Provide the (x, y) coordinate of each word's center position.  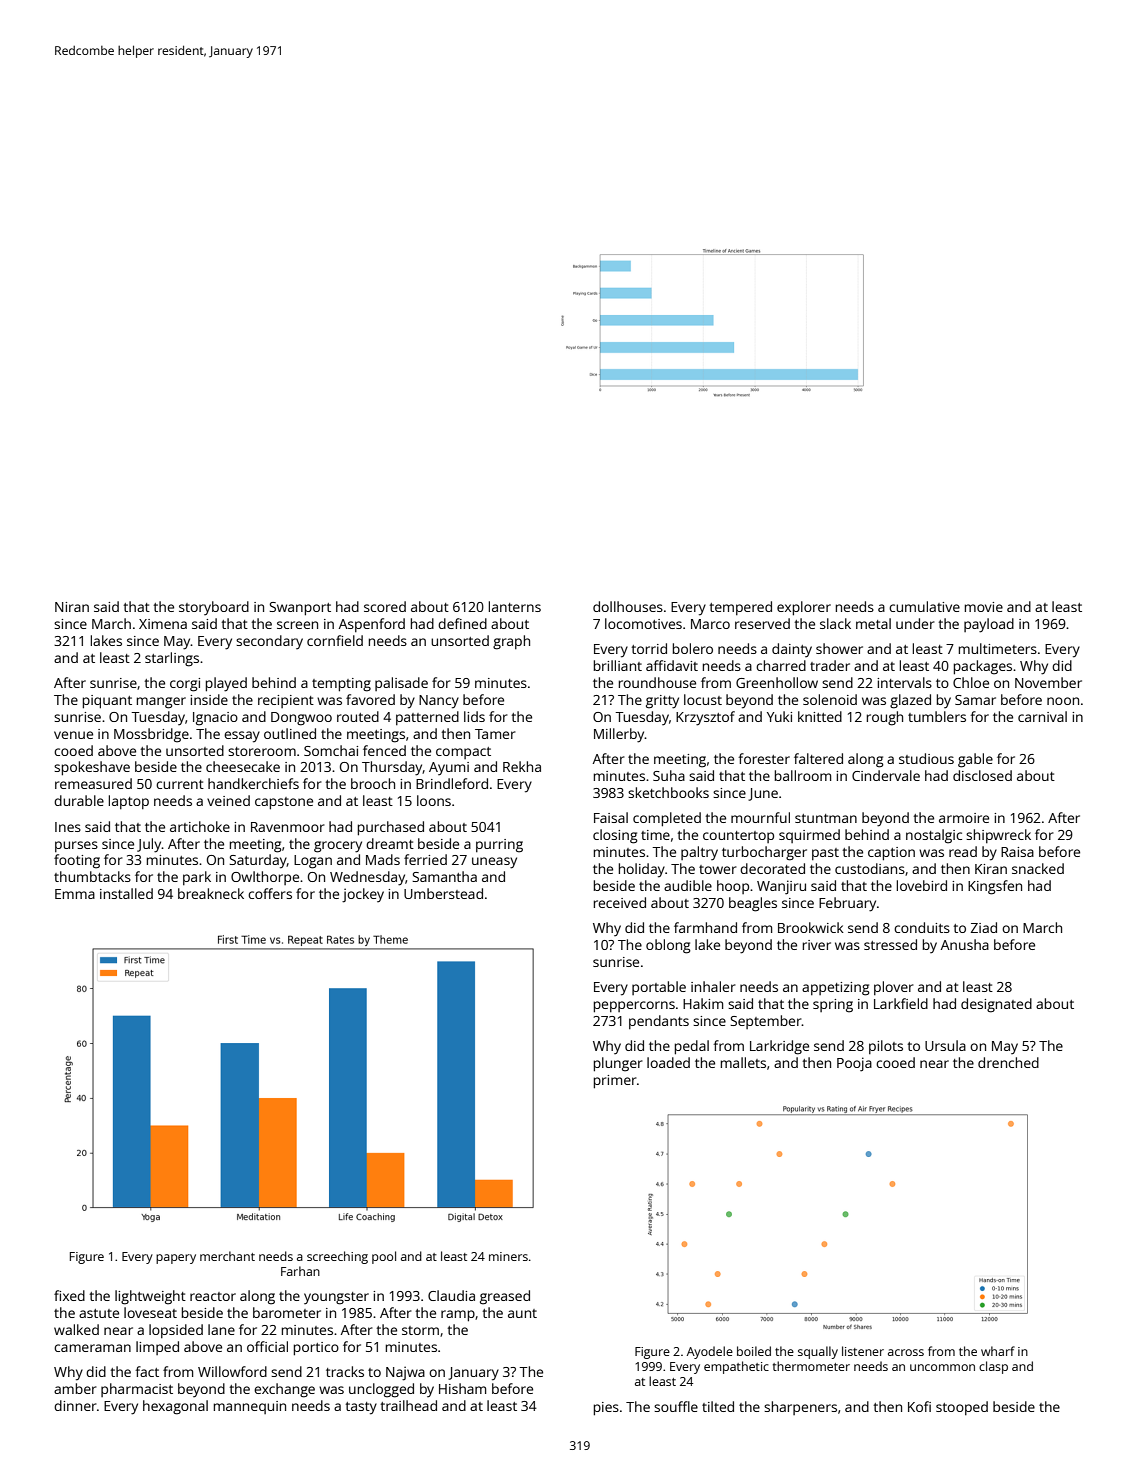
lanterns (515, 606)
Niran (72, 607)
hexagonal (175, 1407)
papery (176, 1259)
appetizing (836, 989)
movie (984, 607)
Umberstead (443, 893)
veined (228, 800)
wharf (998, 1351)
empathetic (736, 1367)
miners (508, 1256)
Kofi (919, 1406)
